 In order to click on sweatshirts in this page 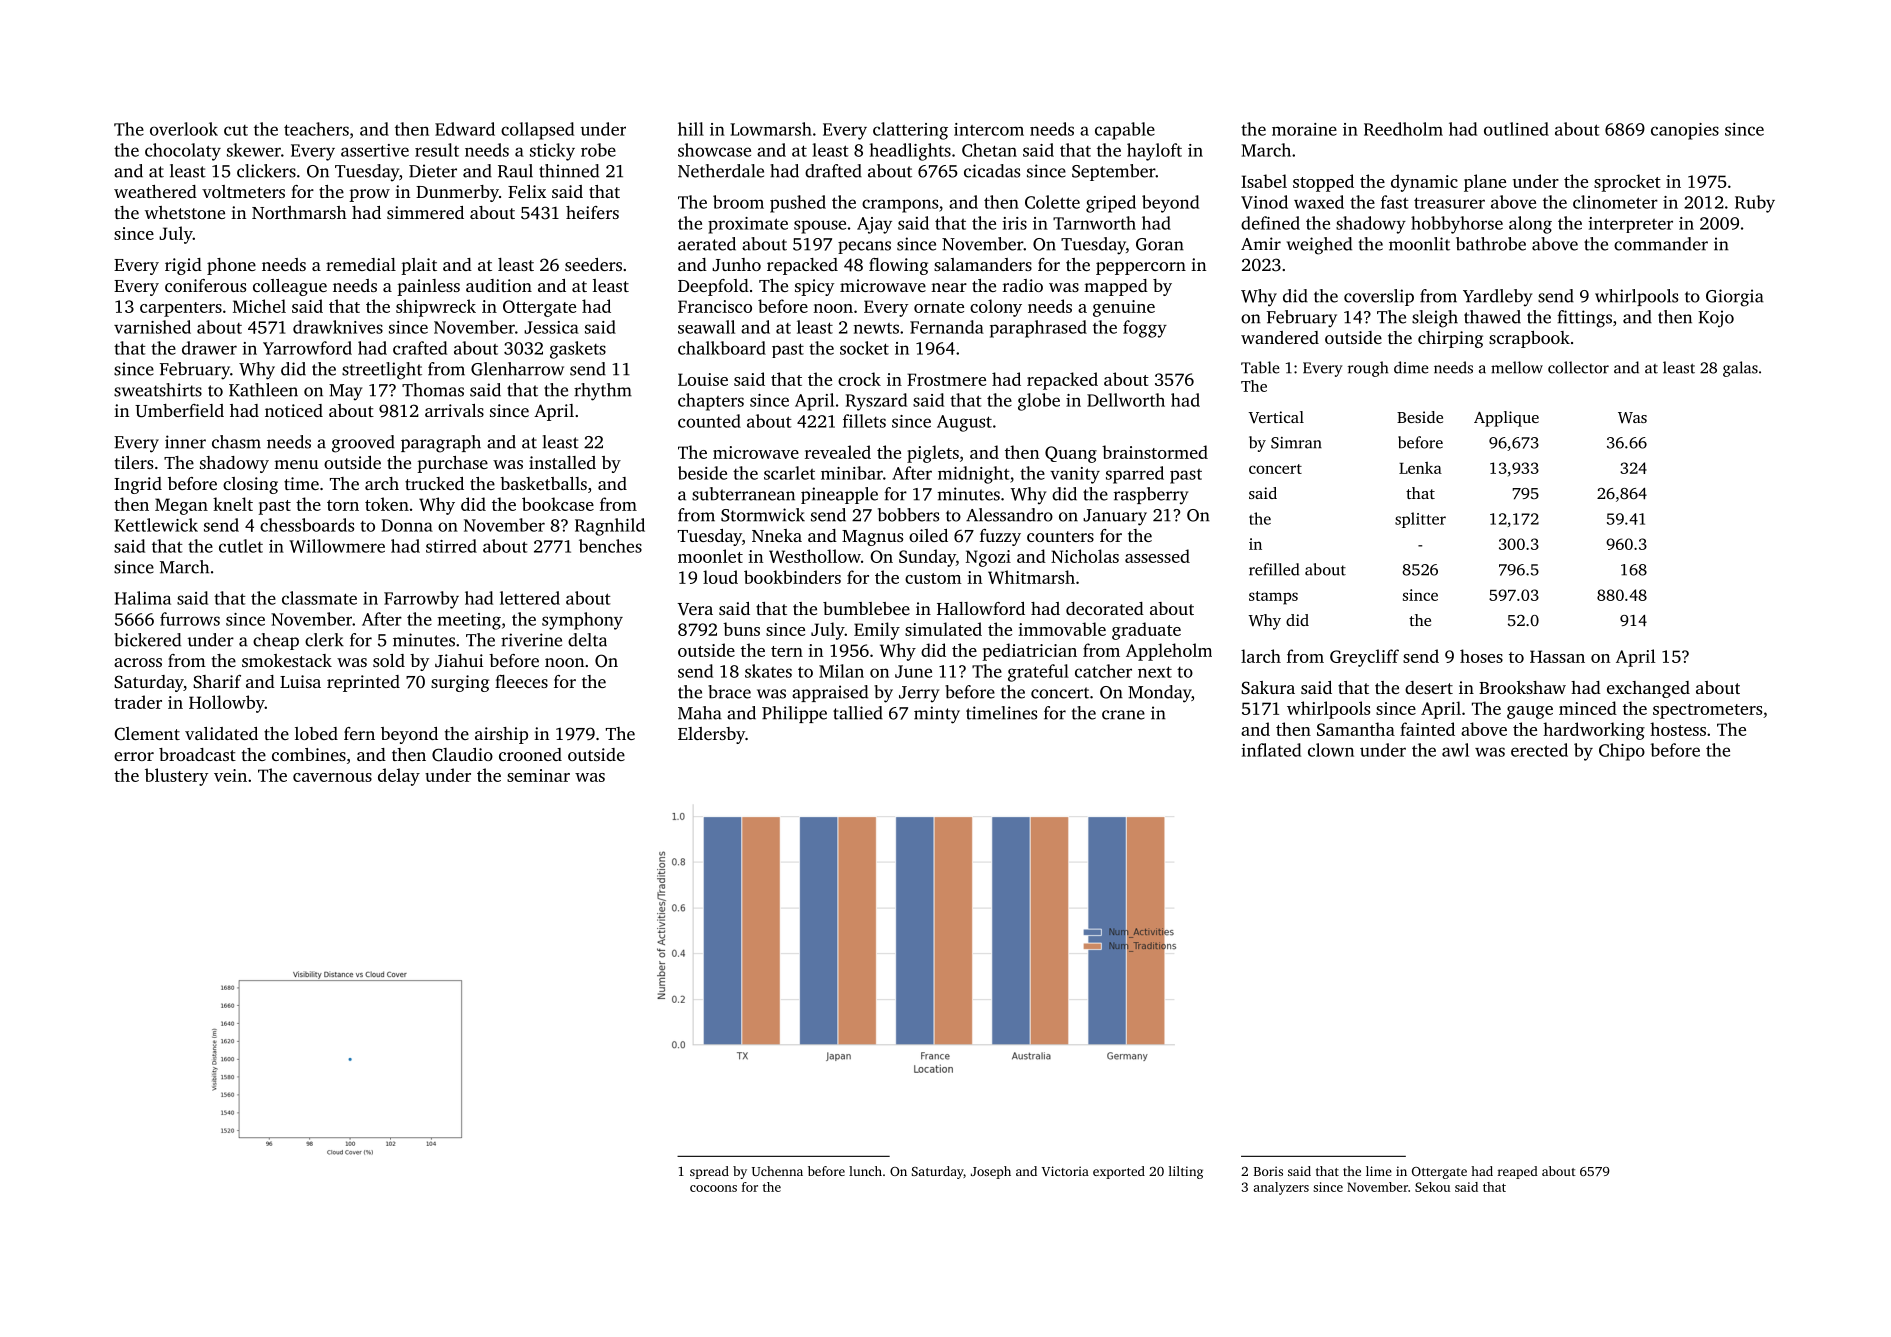, I will do `click(158, 390)`.
